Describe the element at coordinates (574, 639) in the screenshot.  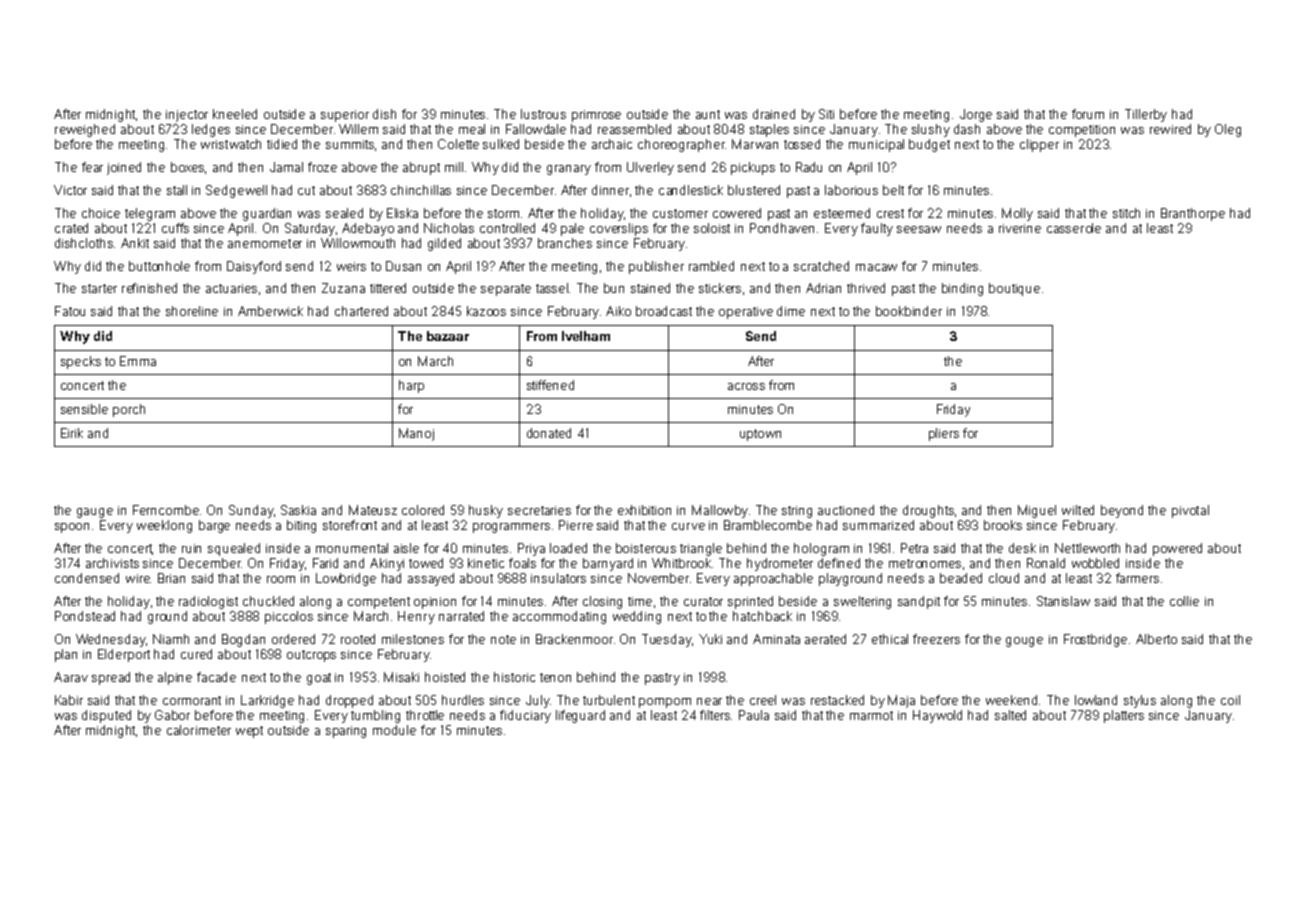
I see `Brackenmoor` at that location.
